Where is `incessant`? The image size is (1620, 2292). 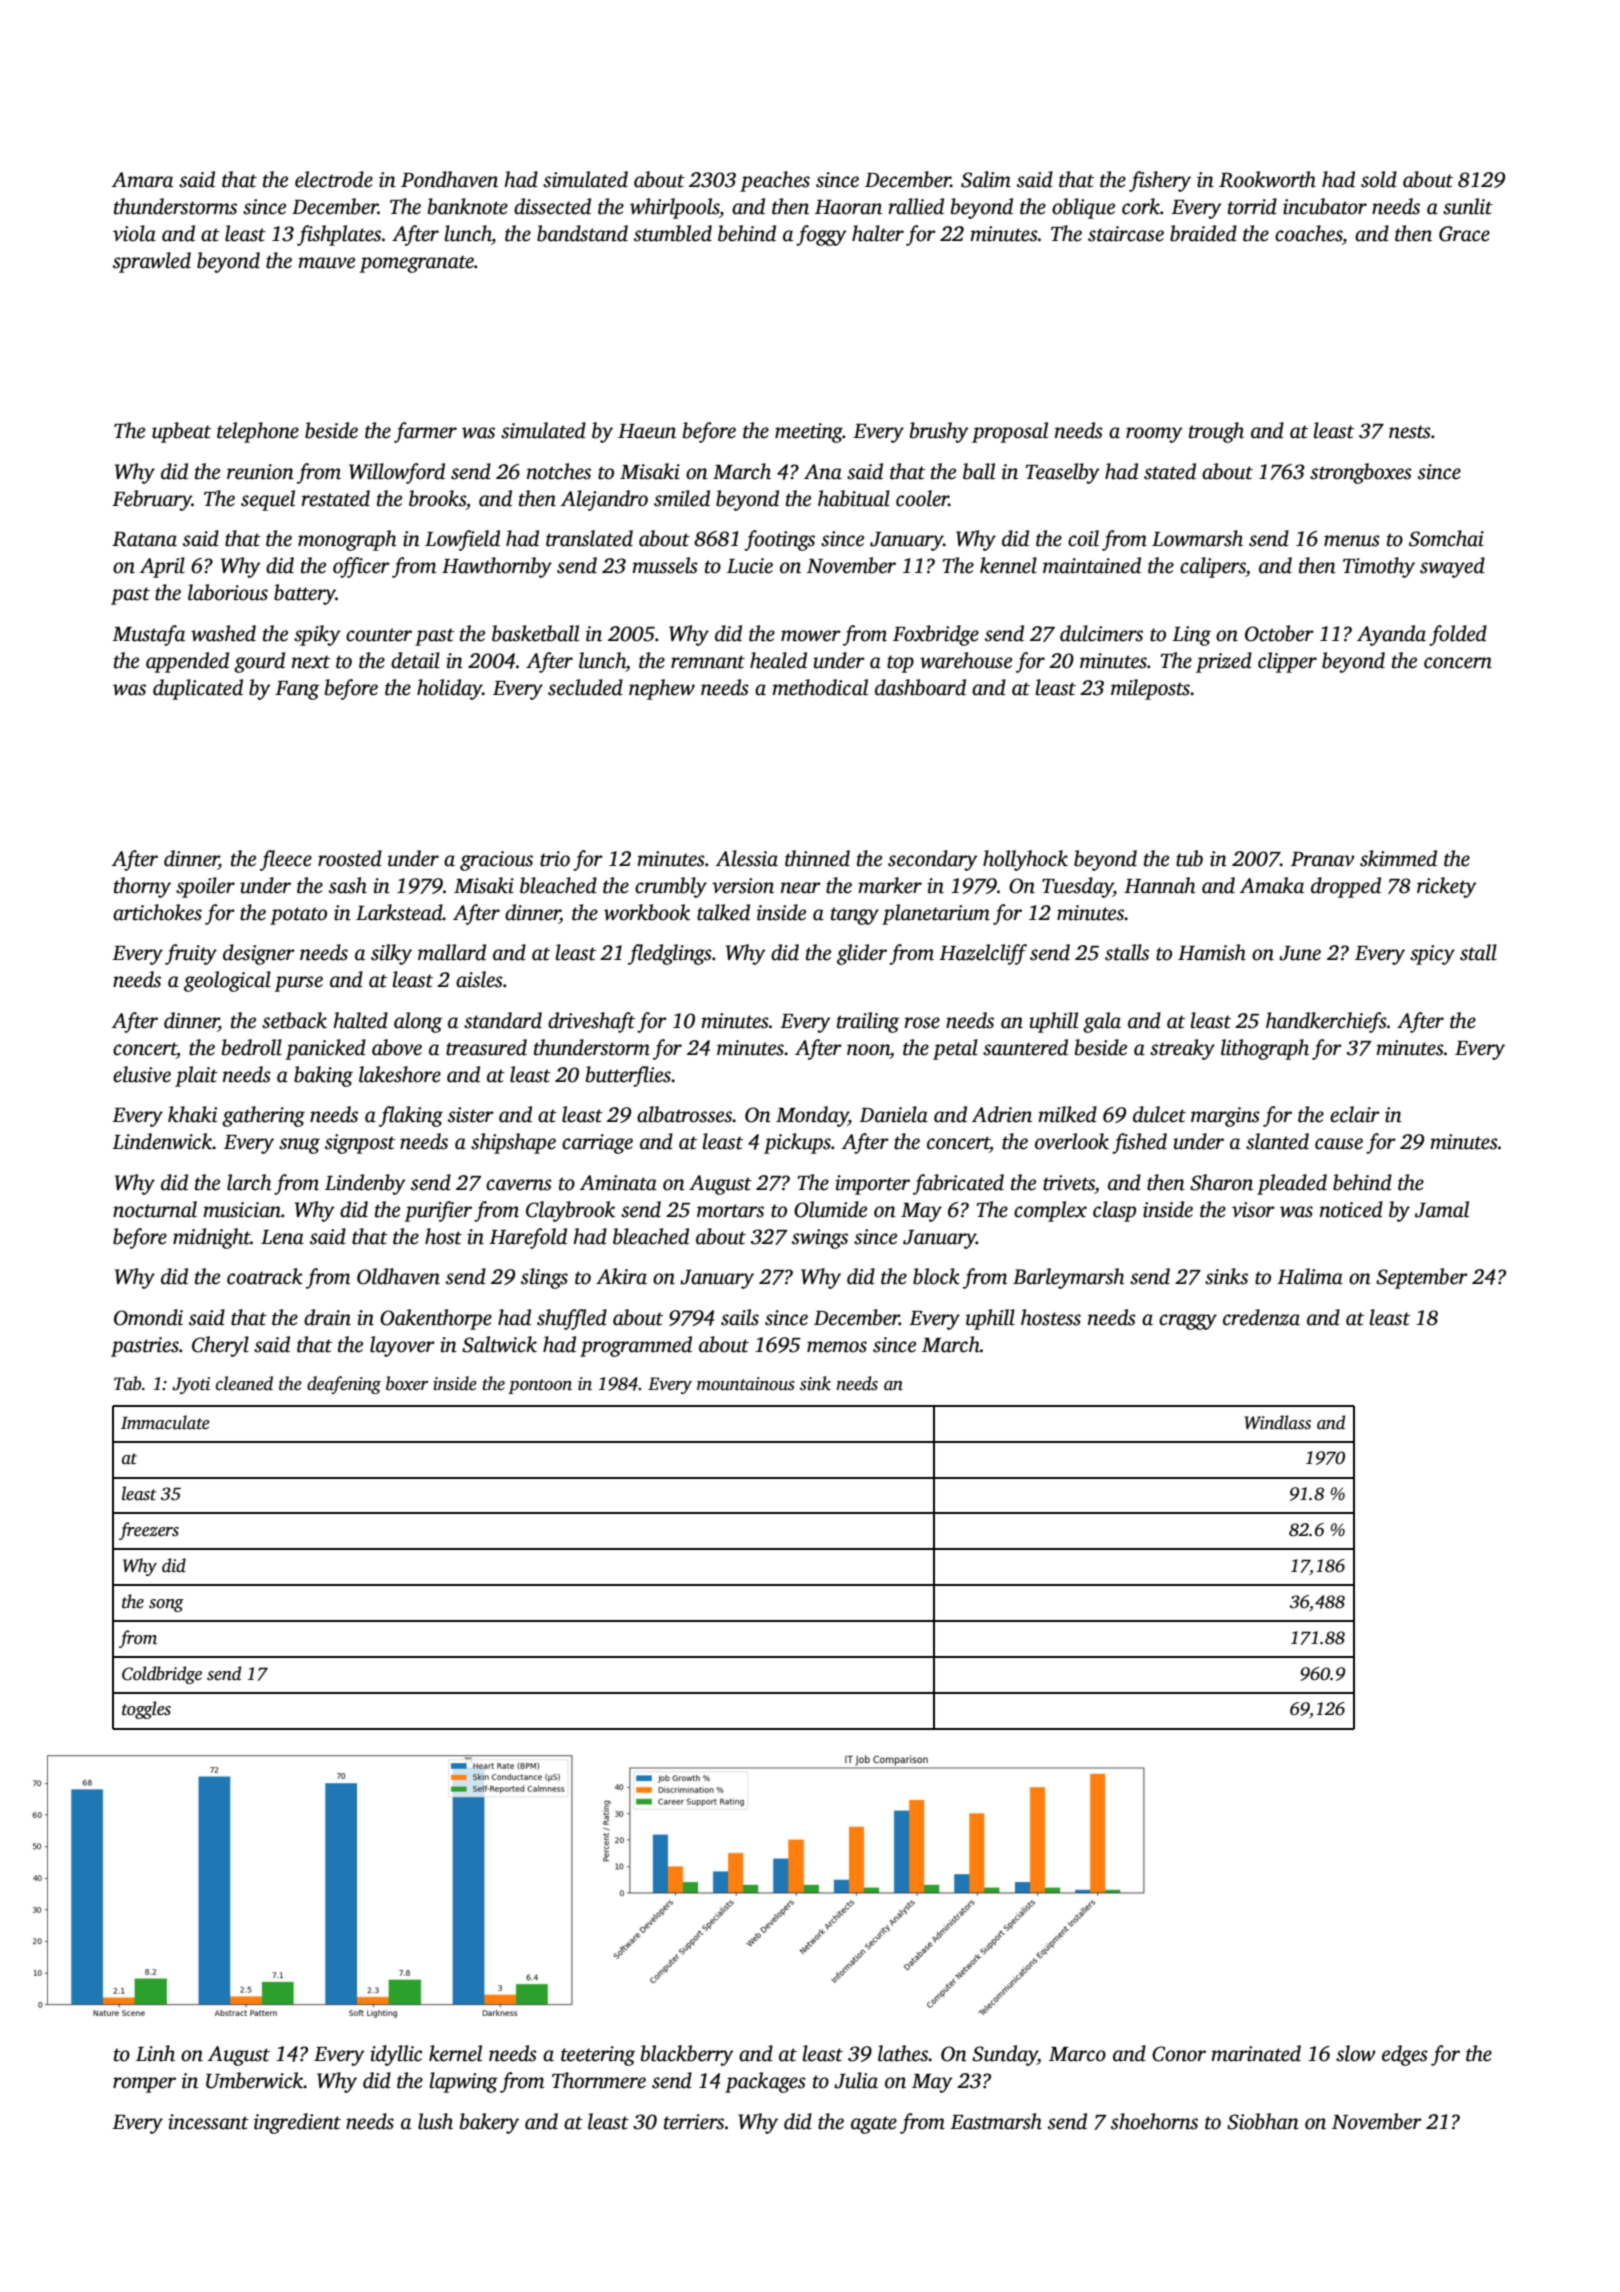
incessant is located at coordinates (208, 2122).
